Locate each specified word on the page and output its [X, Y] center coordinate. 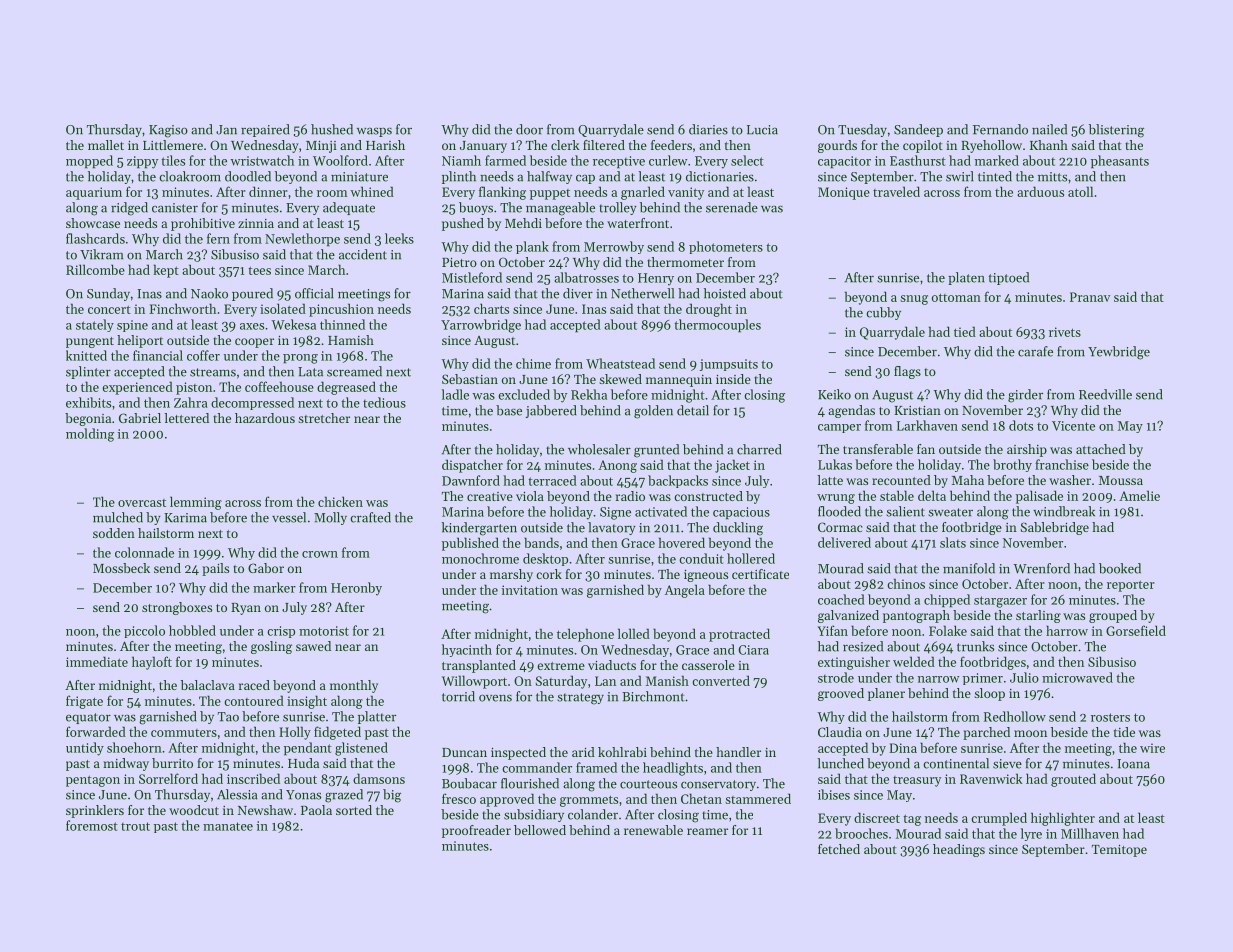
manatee [228, 826]
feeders [671, 145]
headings [959, 850]
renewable [653, 830]
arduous [1040, 191]
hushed [332, 129]
